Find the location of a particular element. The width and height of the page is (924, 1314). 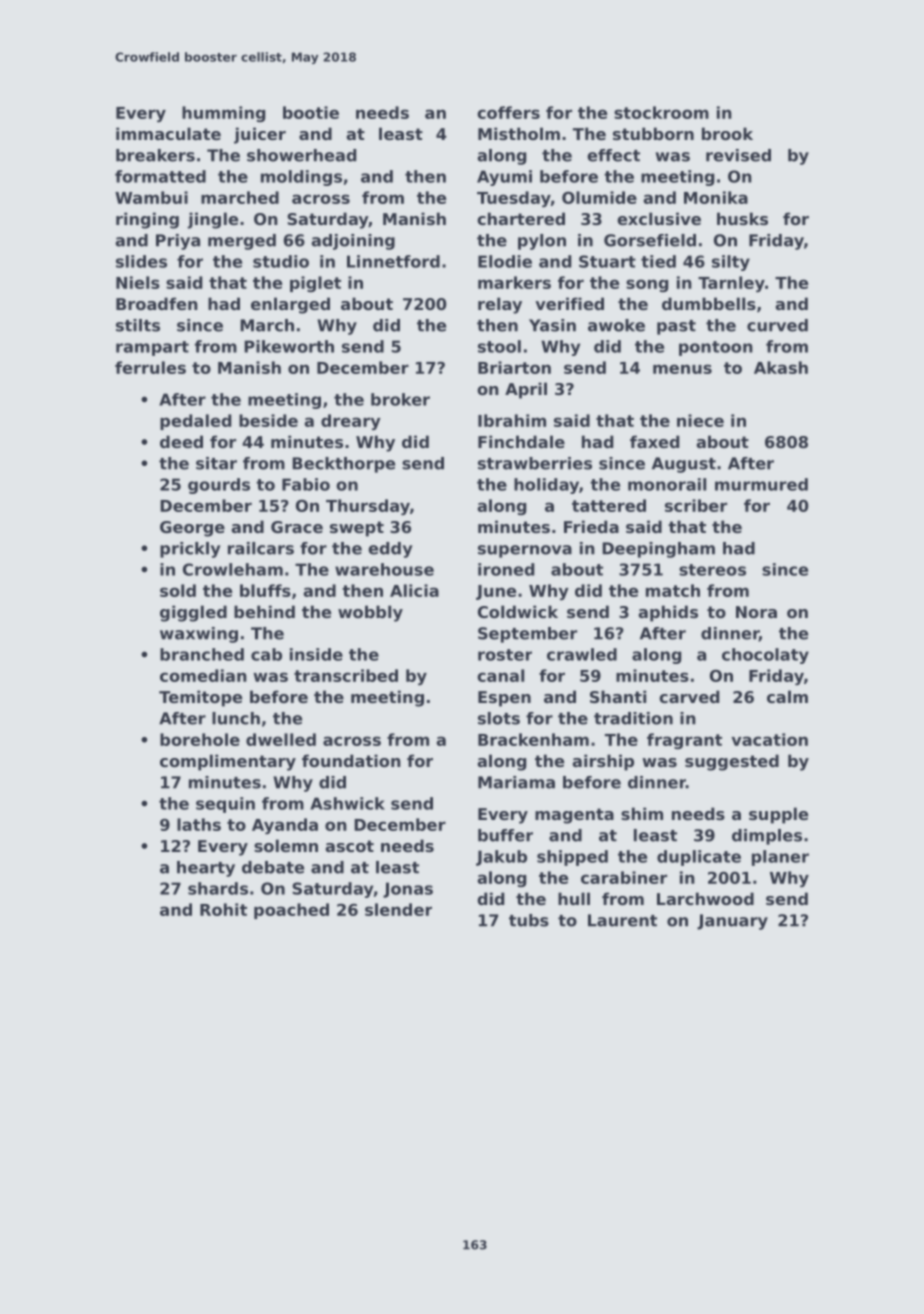

past is located at coordinates (676, 327).
